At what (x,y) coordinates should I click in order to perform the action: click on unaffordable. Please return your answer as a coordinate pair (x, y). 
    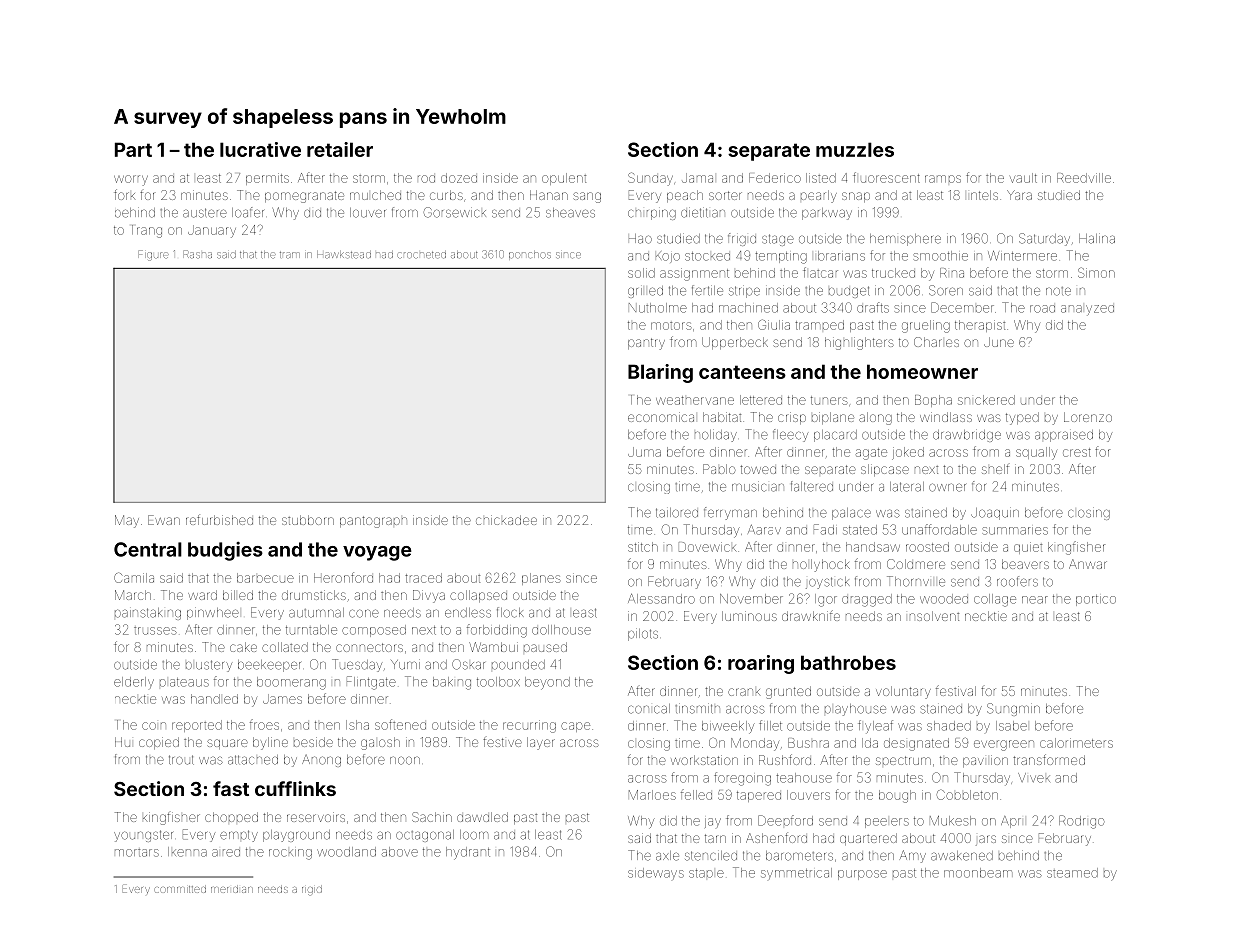
    Looking at the image, I should click on (939, 529).
